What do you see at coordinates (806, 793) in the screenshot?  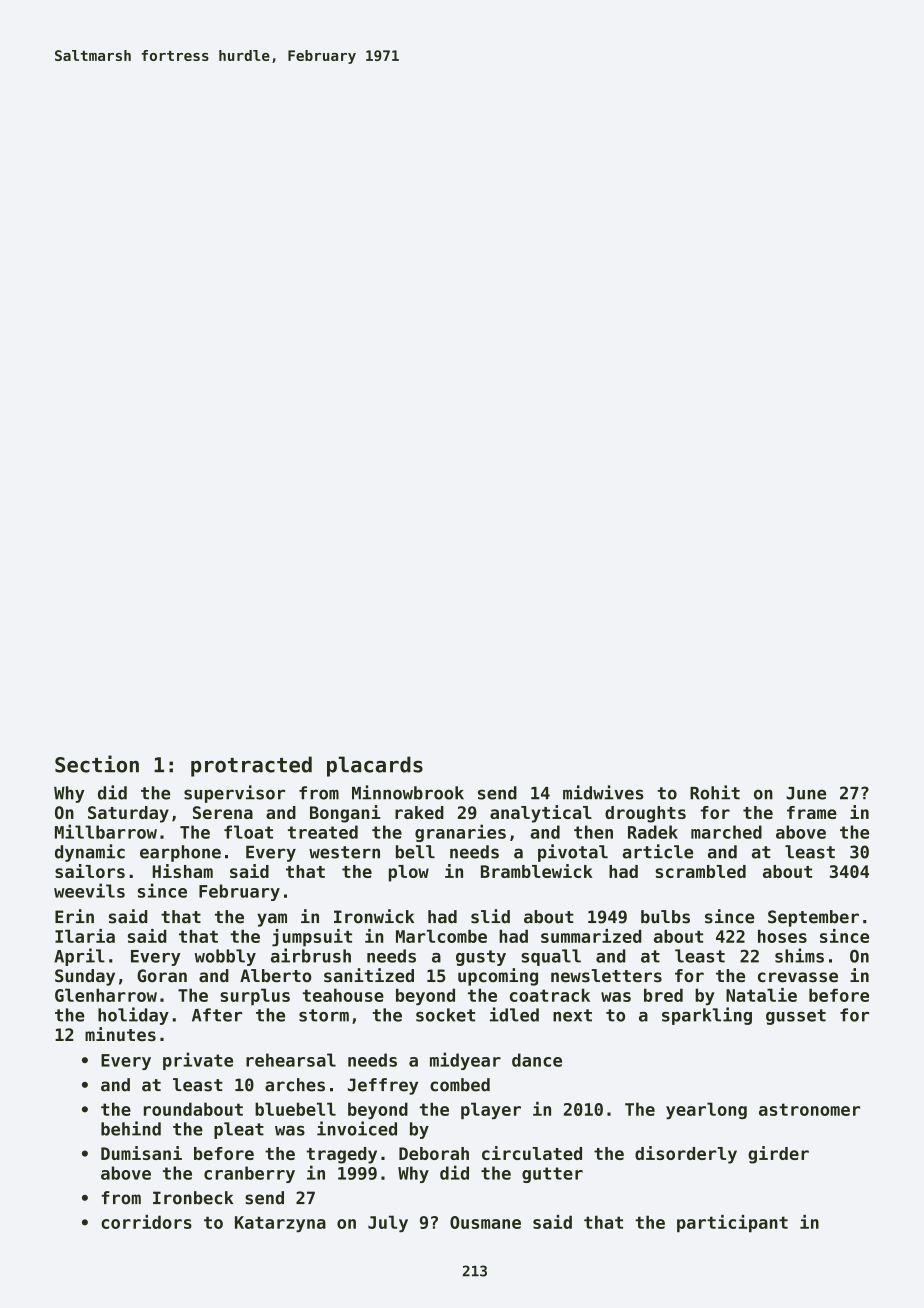 I see `June` at bounding box center [806, 793].
